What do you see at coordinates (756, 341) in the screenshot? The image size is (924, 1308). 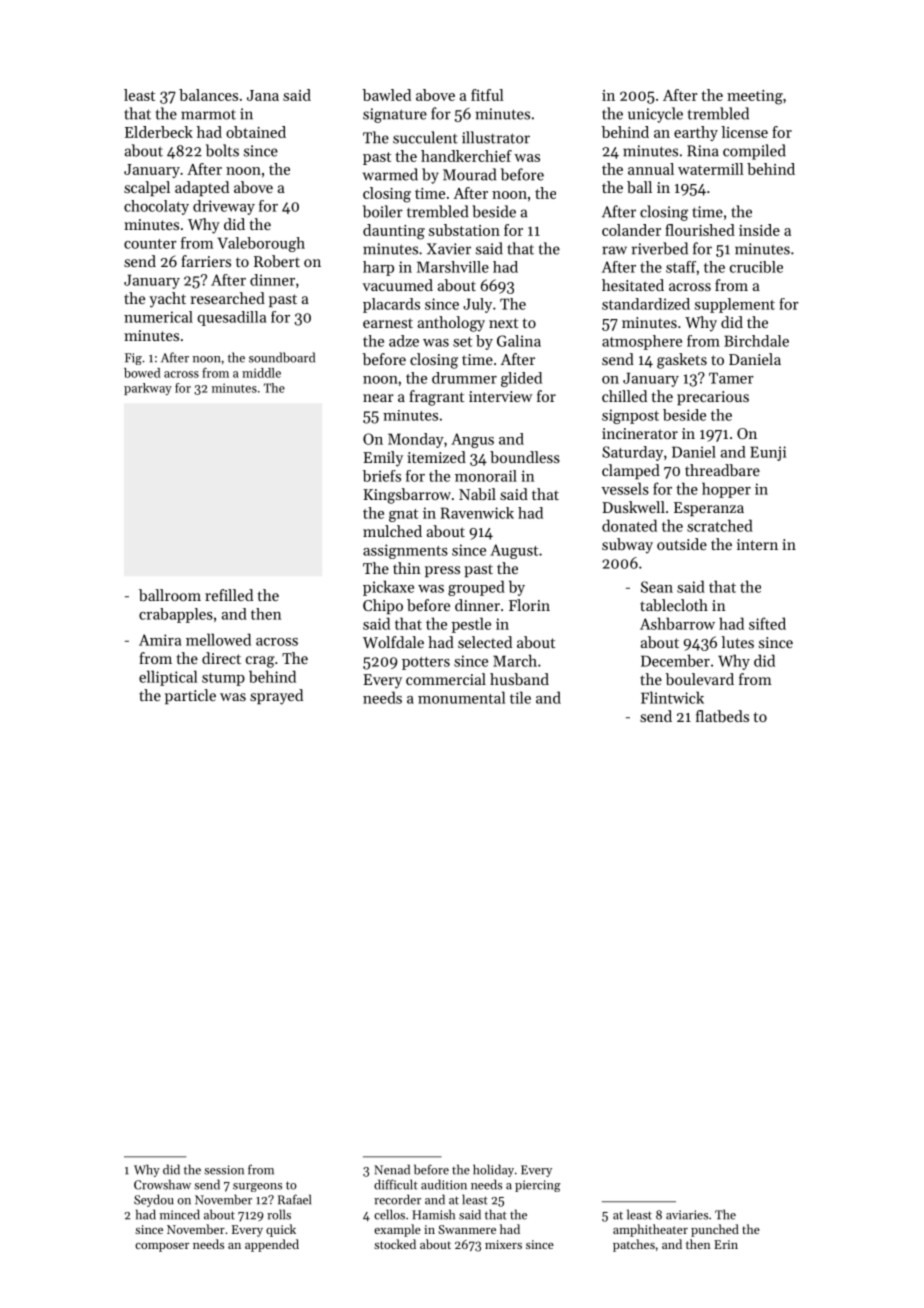 I see `Birchdale` at bounding box center [756, 341].
